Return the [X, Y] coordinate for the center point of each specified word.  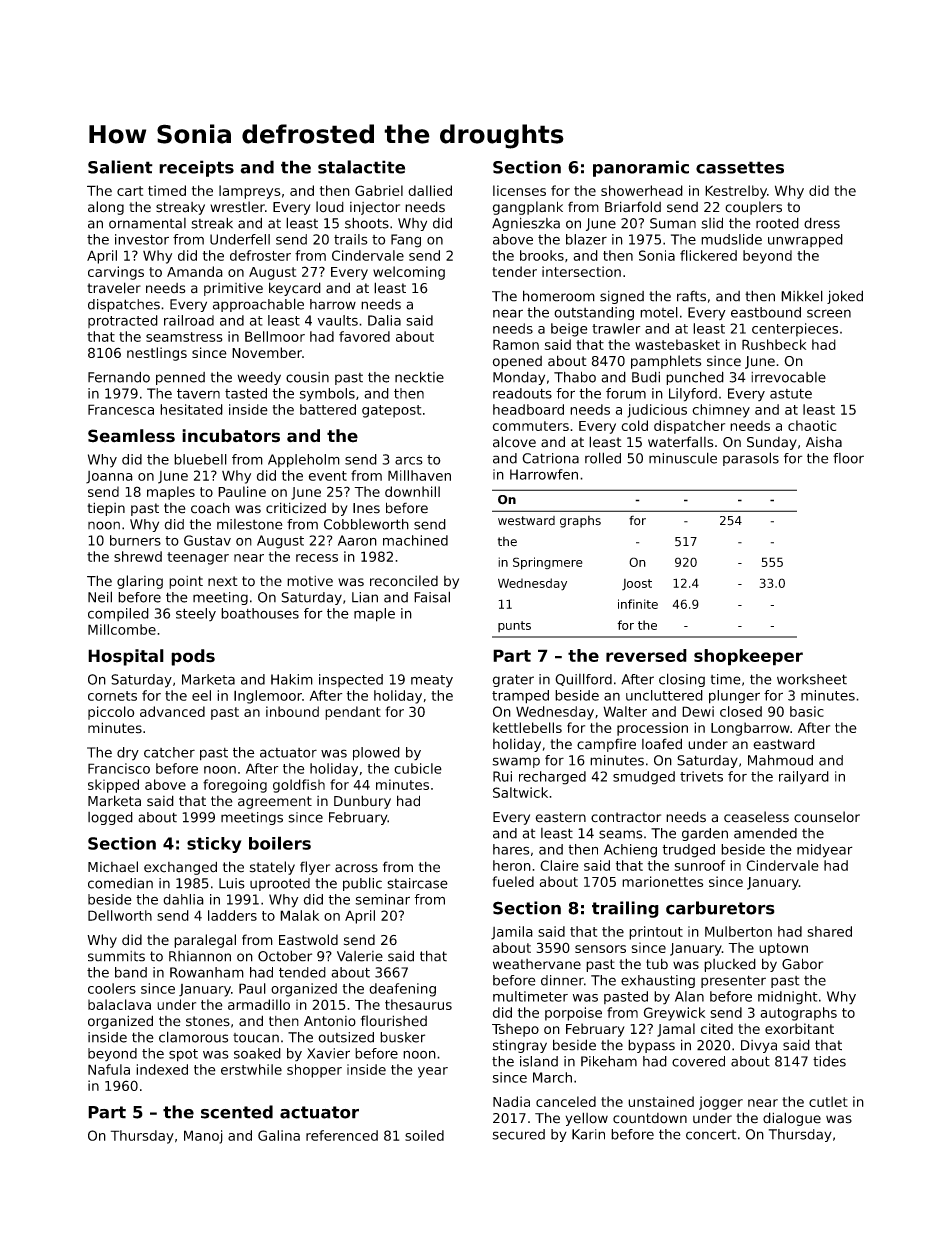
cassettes [740, 167]
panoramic [641, 168]
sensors [600, 949]
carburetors [720, 908]
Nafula [109, 1069]
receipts [196, 168]
